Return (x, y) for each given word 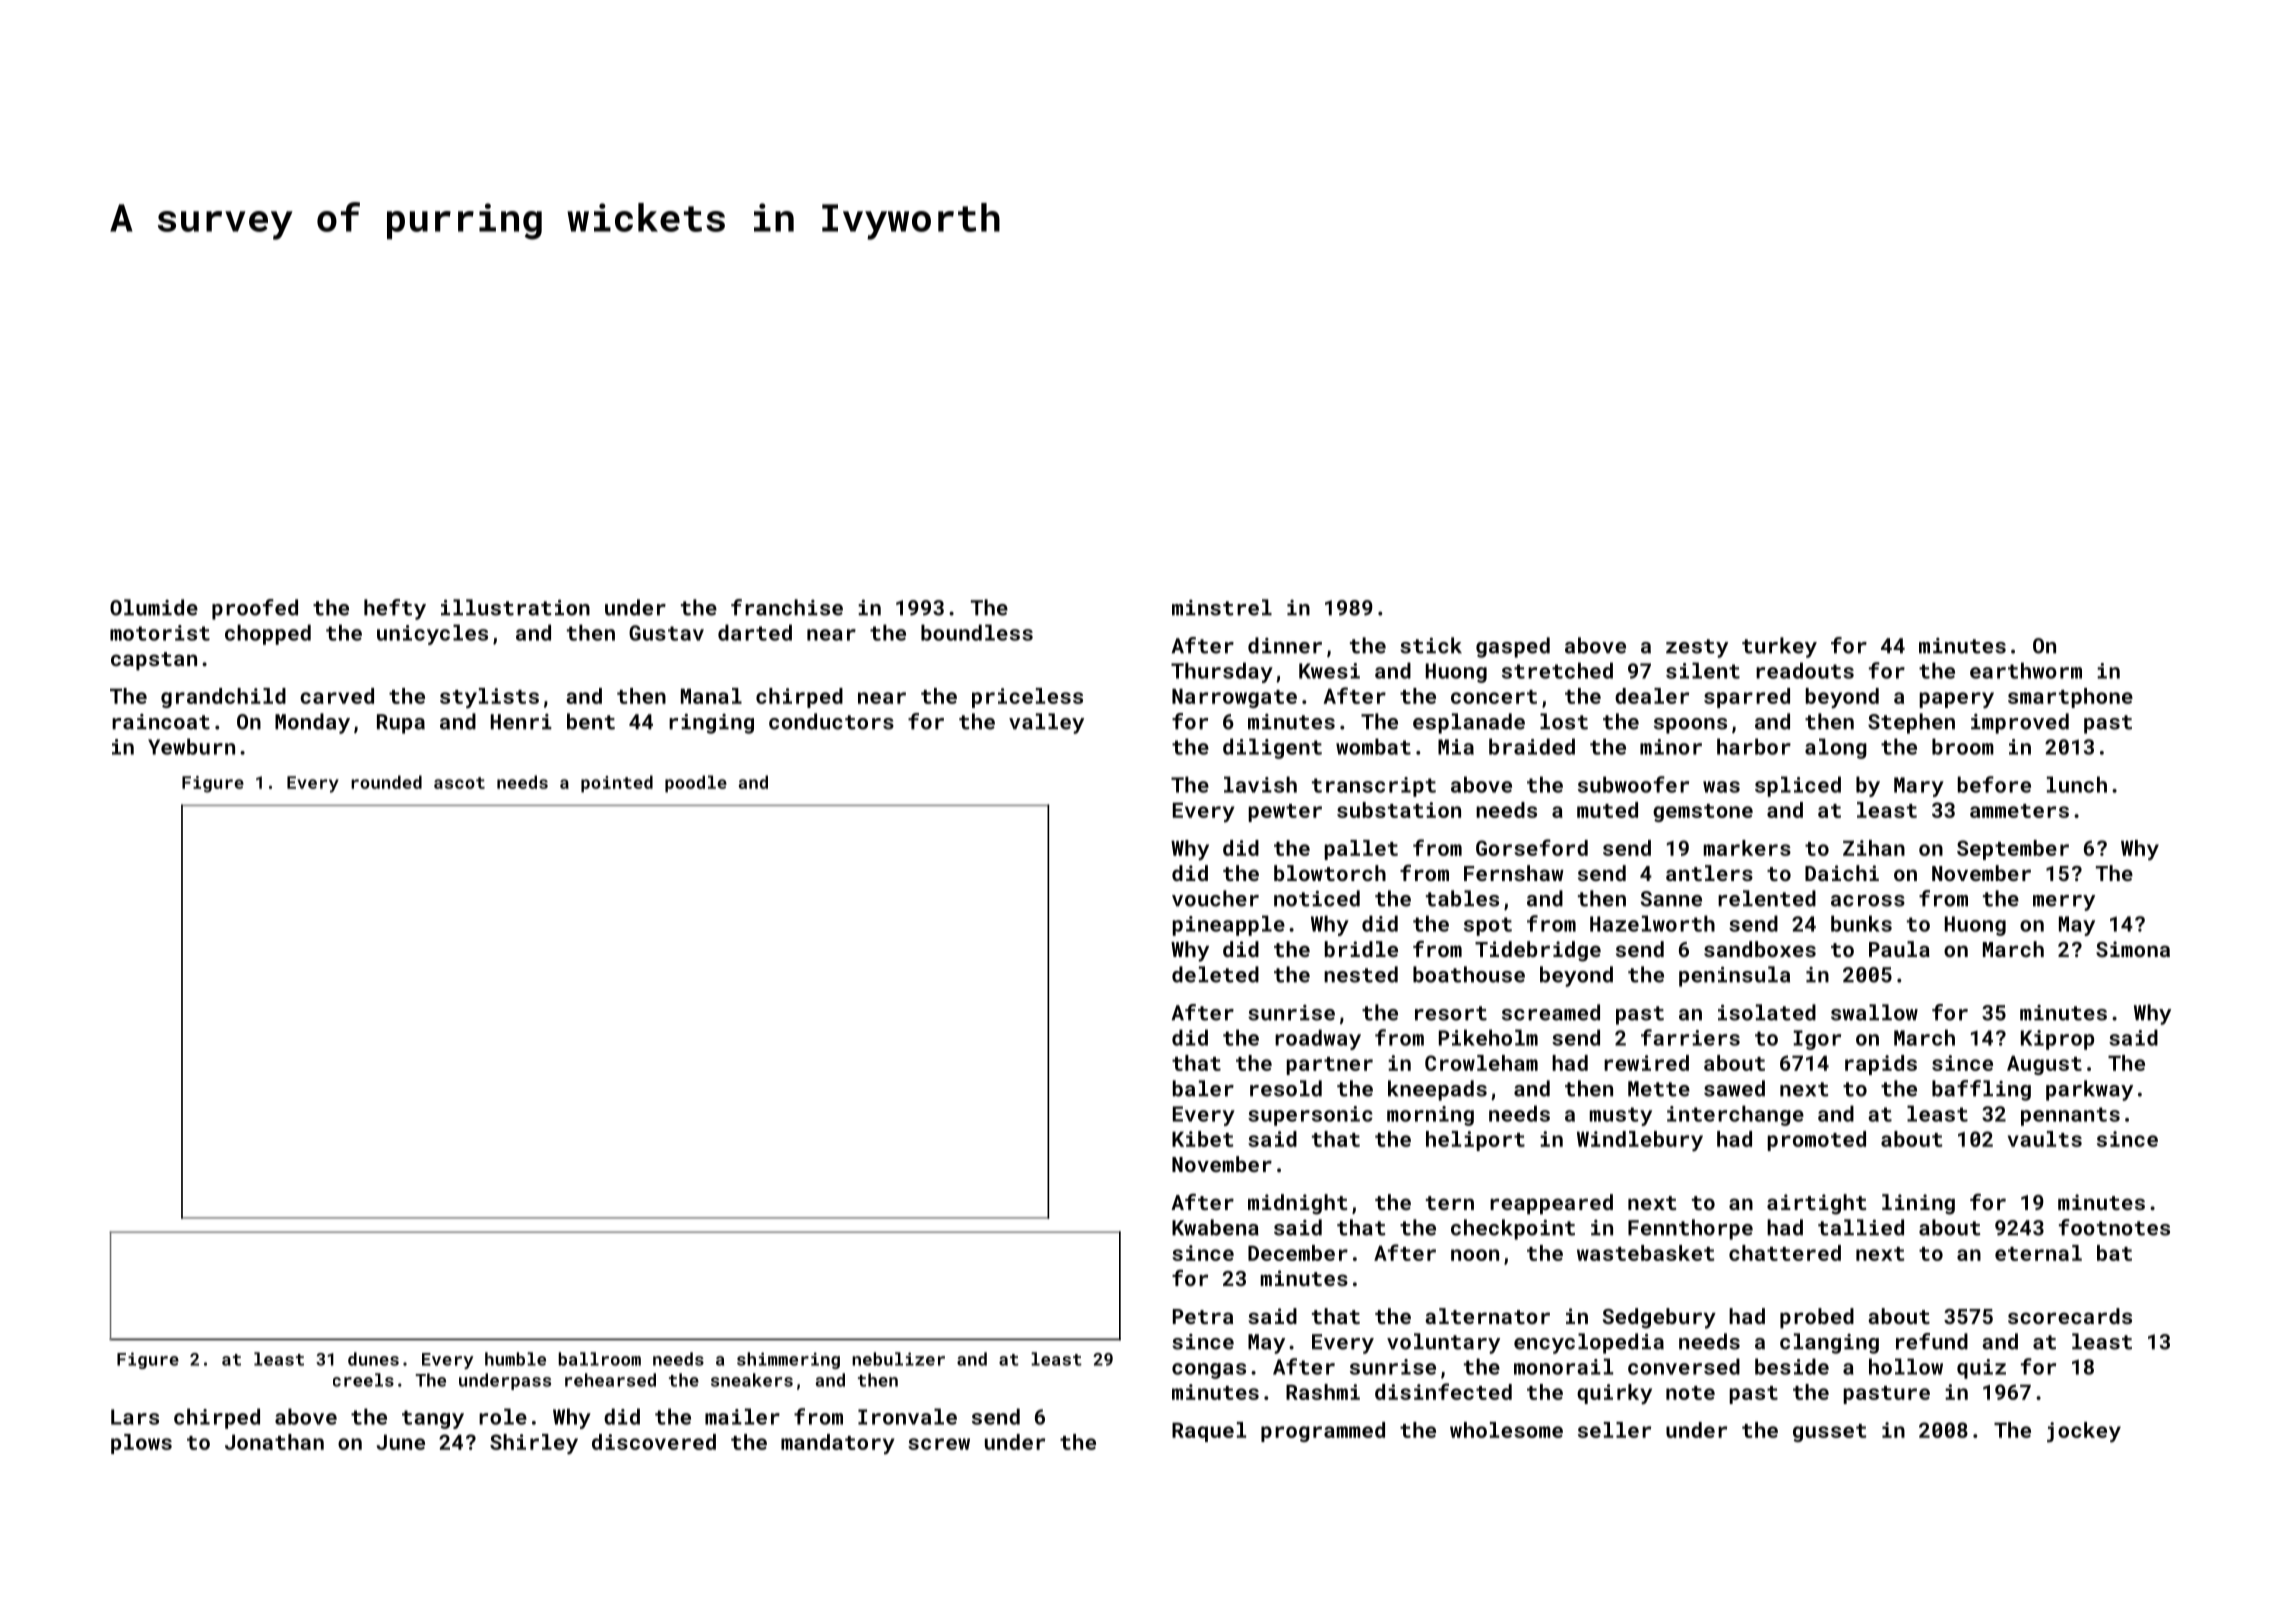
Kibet (1202, 1139)
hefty (395, 609)
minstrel (1222, 607)
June (401, 1442)
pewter (1285, 813)
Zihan (1874, 848)
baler (1203, 1088)
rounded (386, 782)
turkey (1779, 647)
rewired (1646, 1063)
